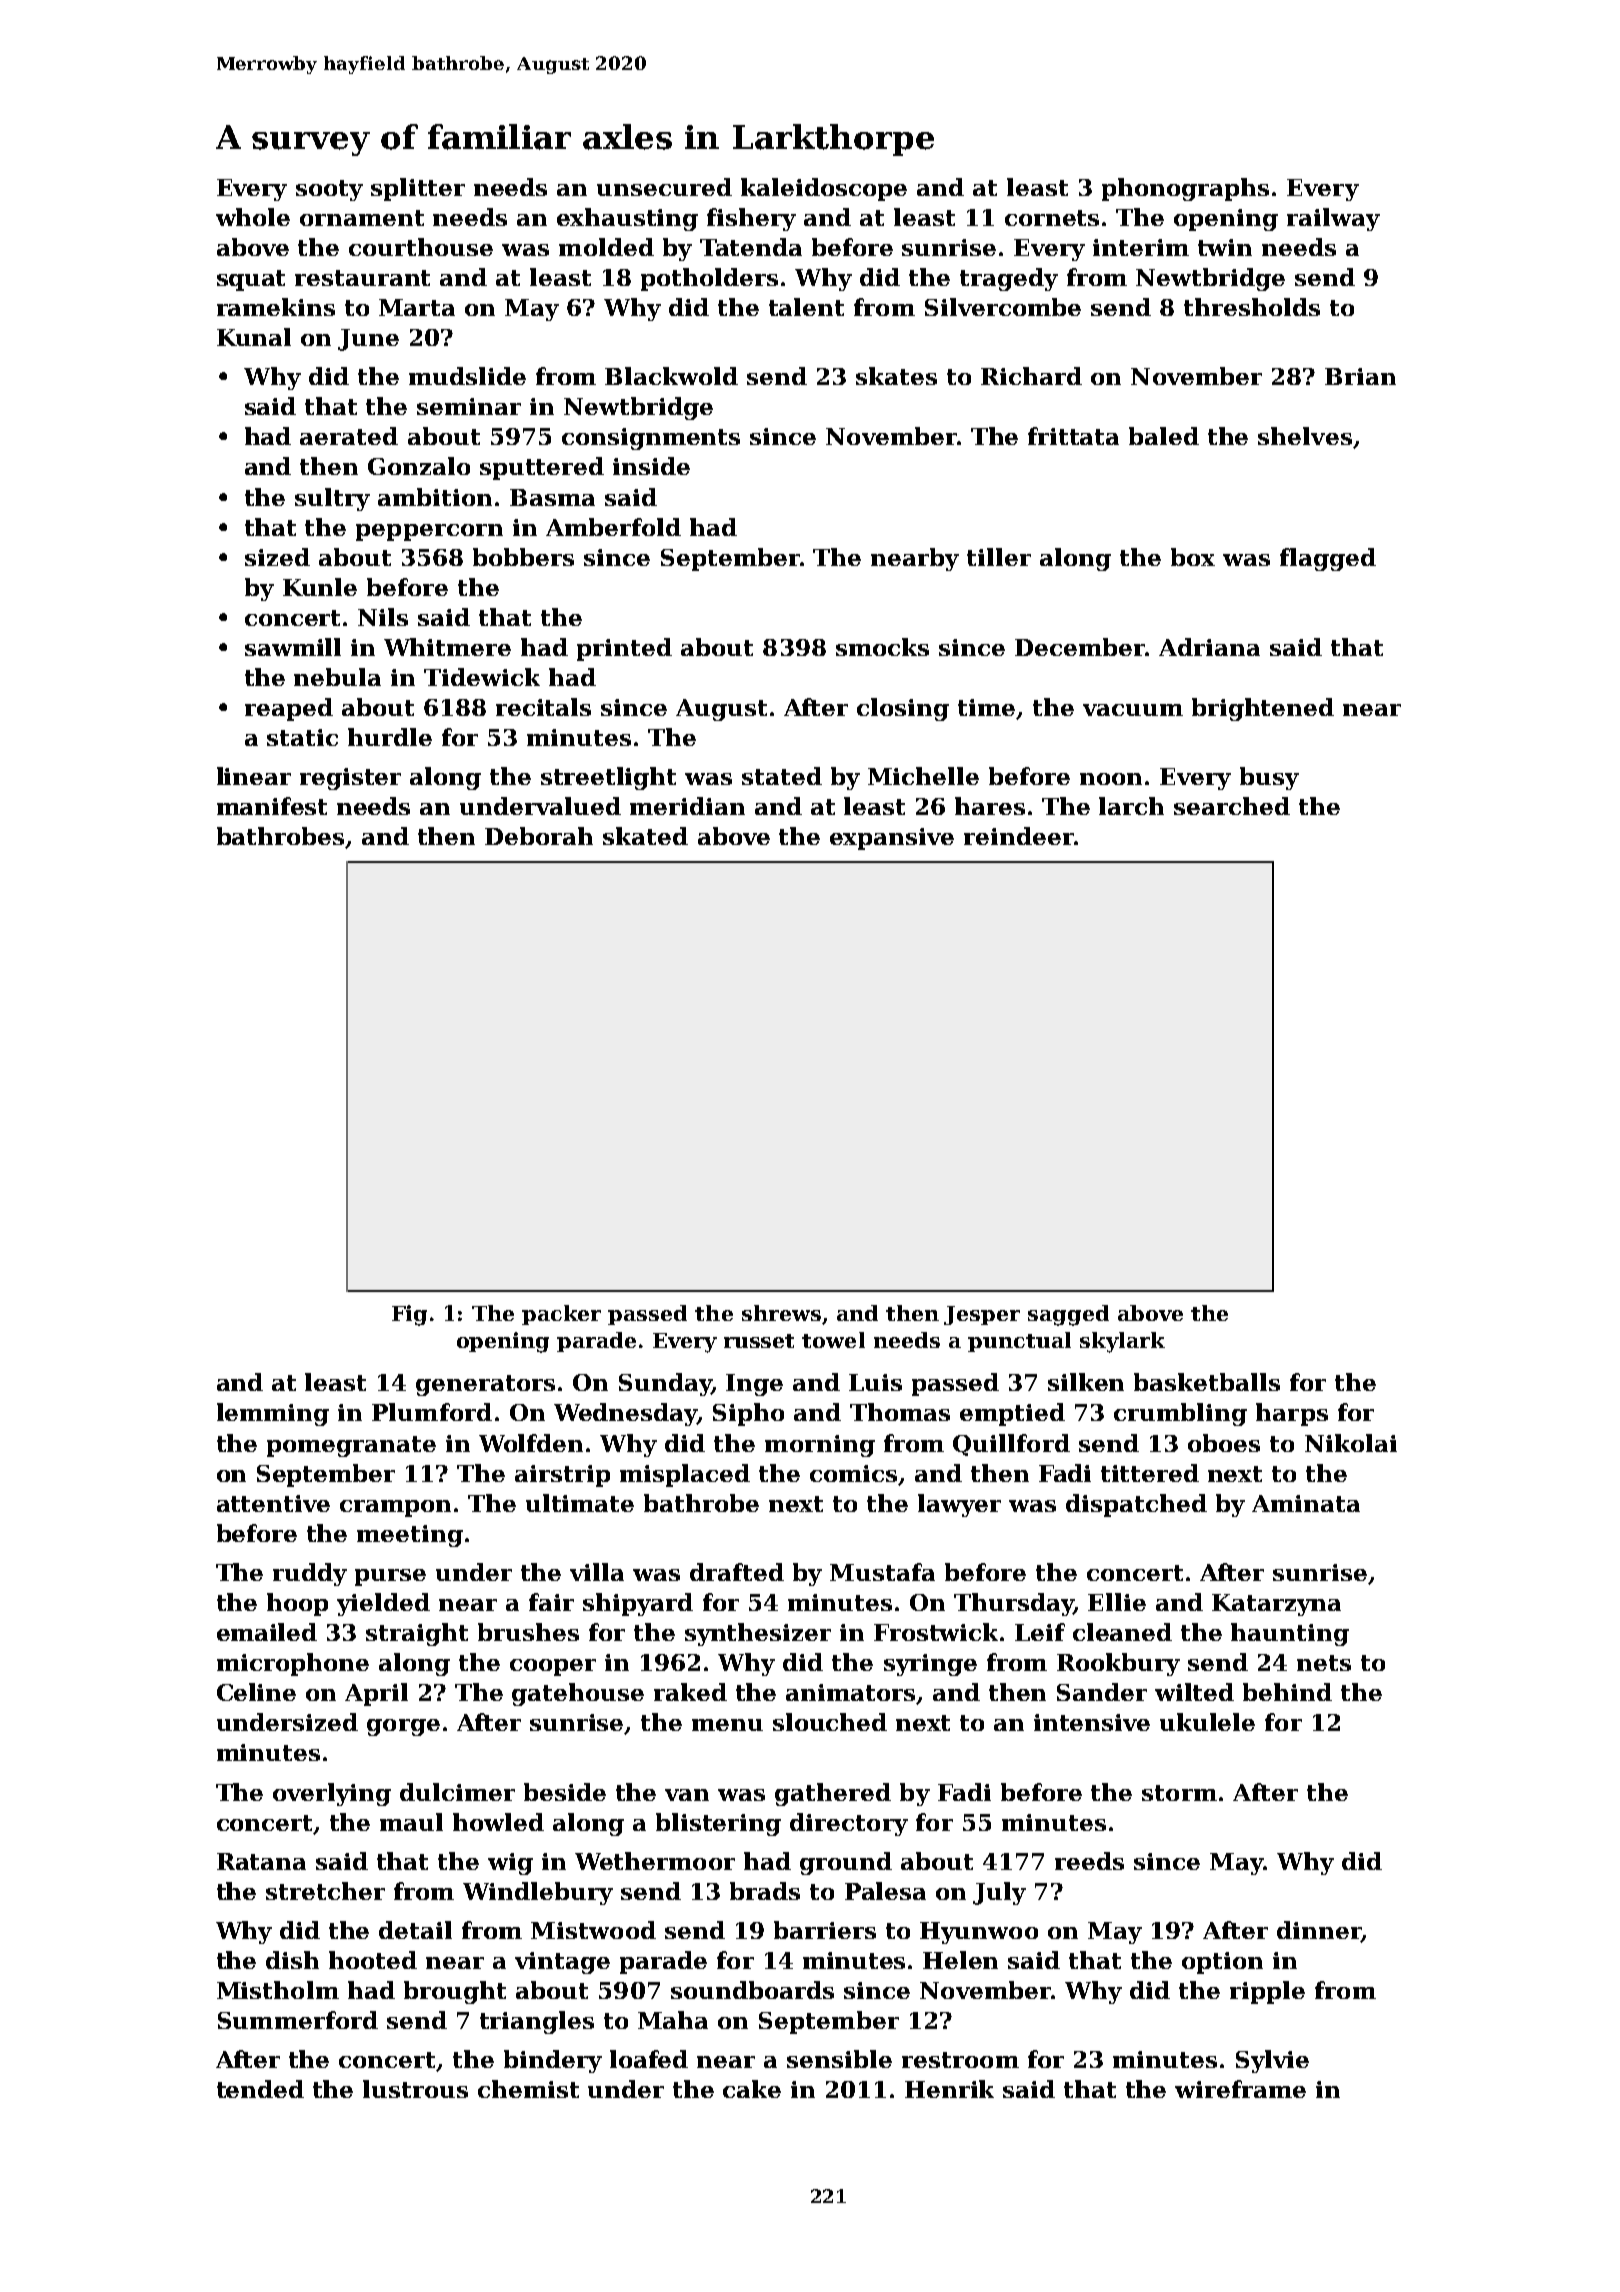 Image resolution: width=1620 pixels, height=2292 pixels. Describe the element at coordinates (1207, 1382) in the page. I see `basketballs` at that location.
